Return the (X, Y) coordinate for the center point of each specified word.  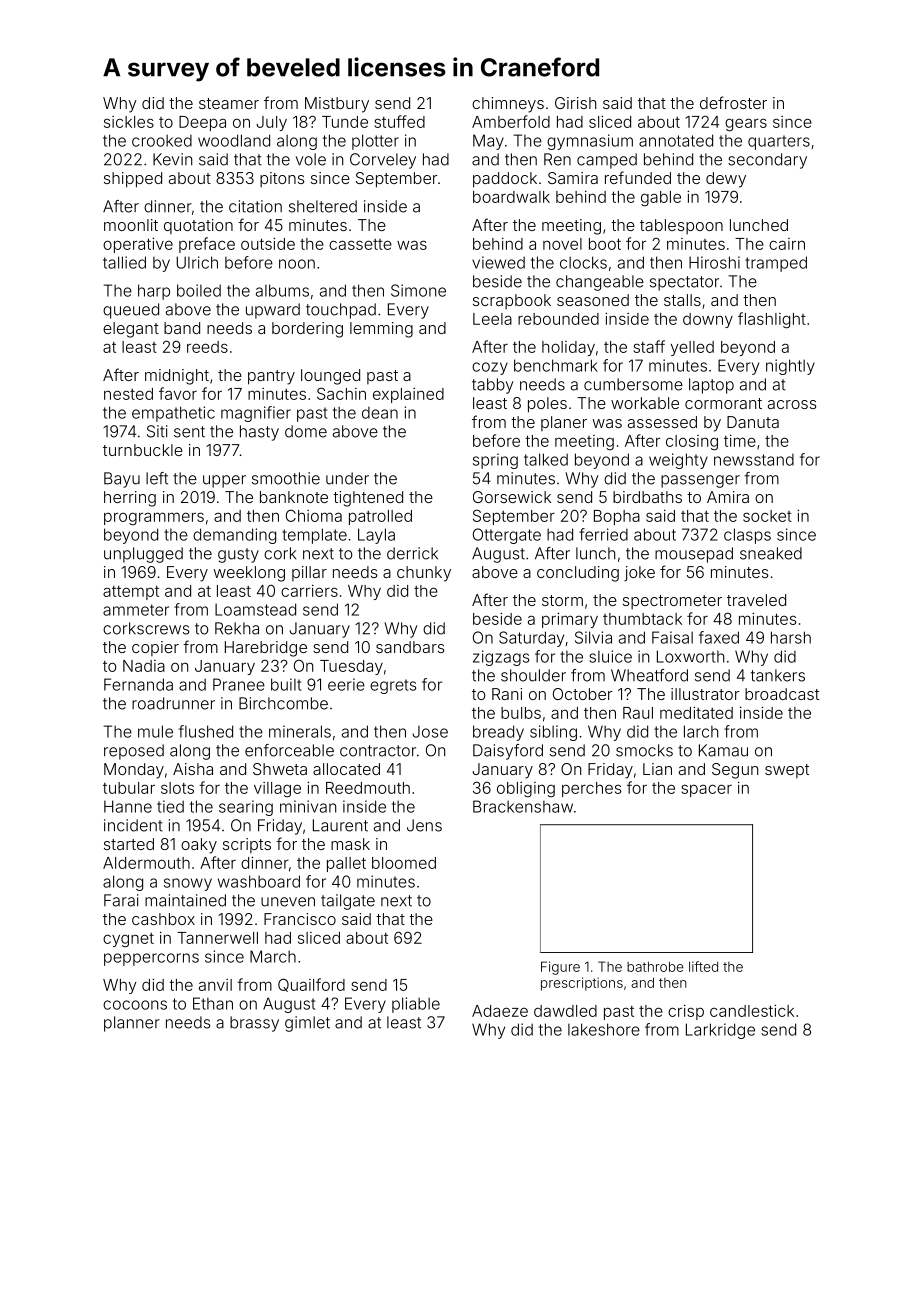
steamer (229, 103)
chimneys (508, 105)
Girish (575, 103)
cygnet (128, 940)
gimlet (307, 1024)
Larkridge (720, 1031)
